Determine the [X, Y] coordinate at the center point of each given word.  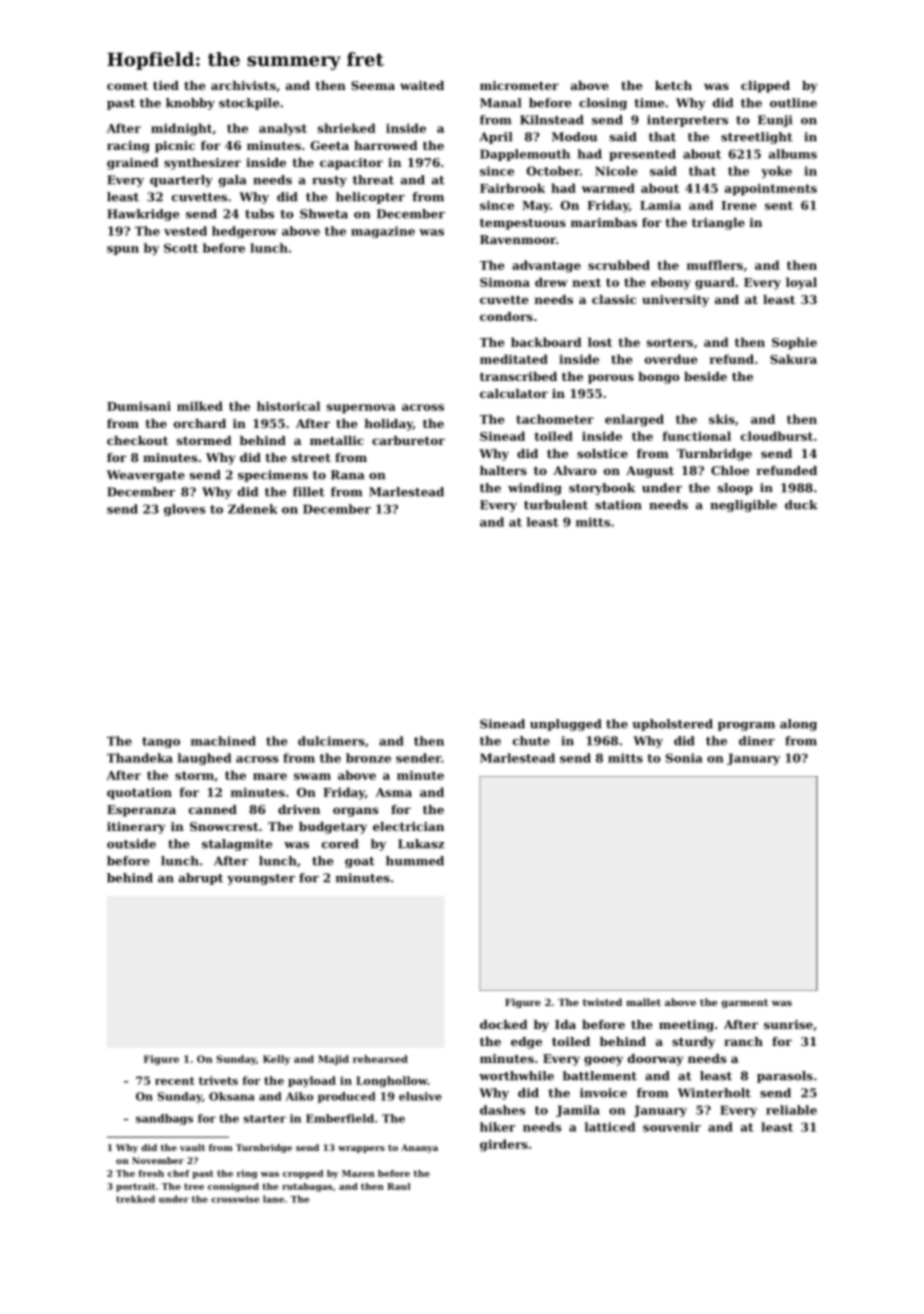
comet [127, 86]
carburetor [408, 440]
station [618, 505]
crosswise [235, 1199]
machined [223, 741]
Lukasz [421, 844]
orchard [200, 423]
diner [757, 741]
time [649, 103]
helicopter [370, 198]
